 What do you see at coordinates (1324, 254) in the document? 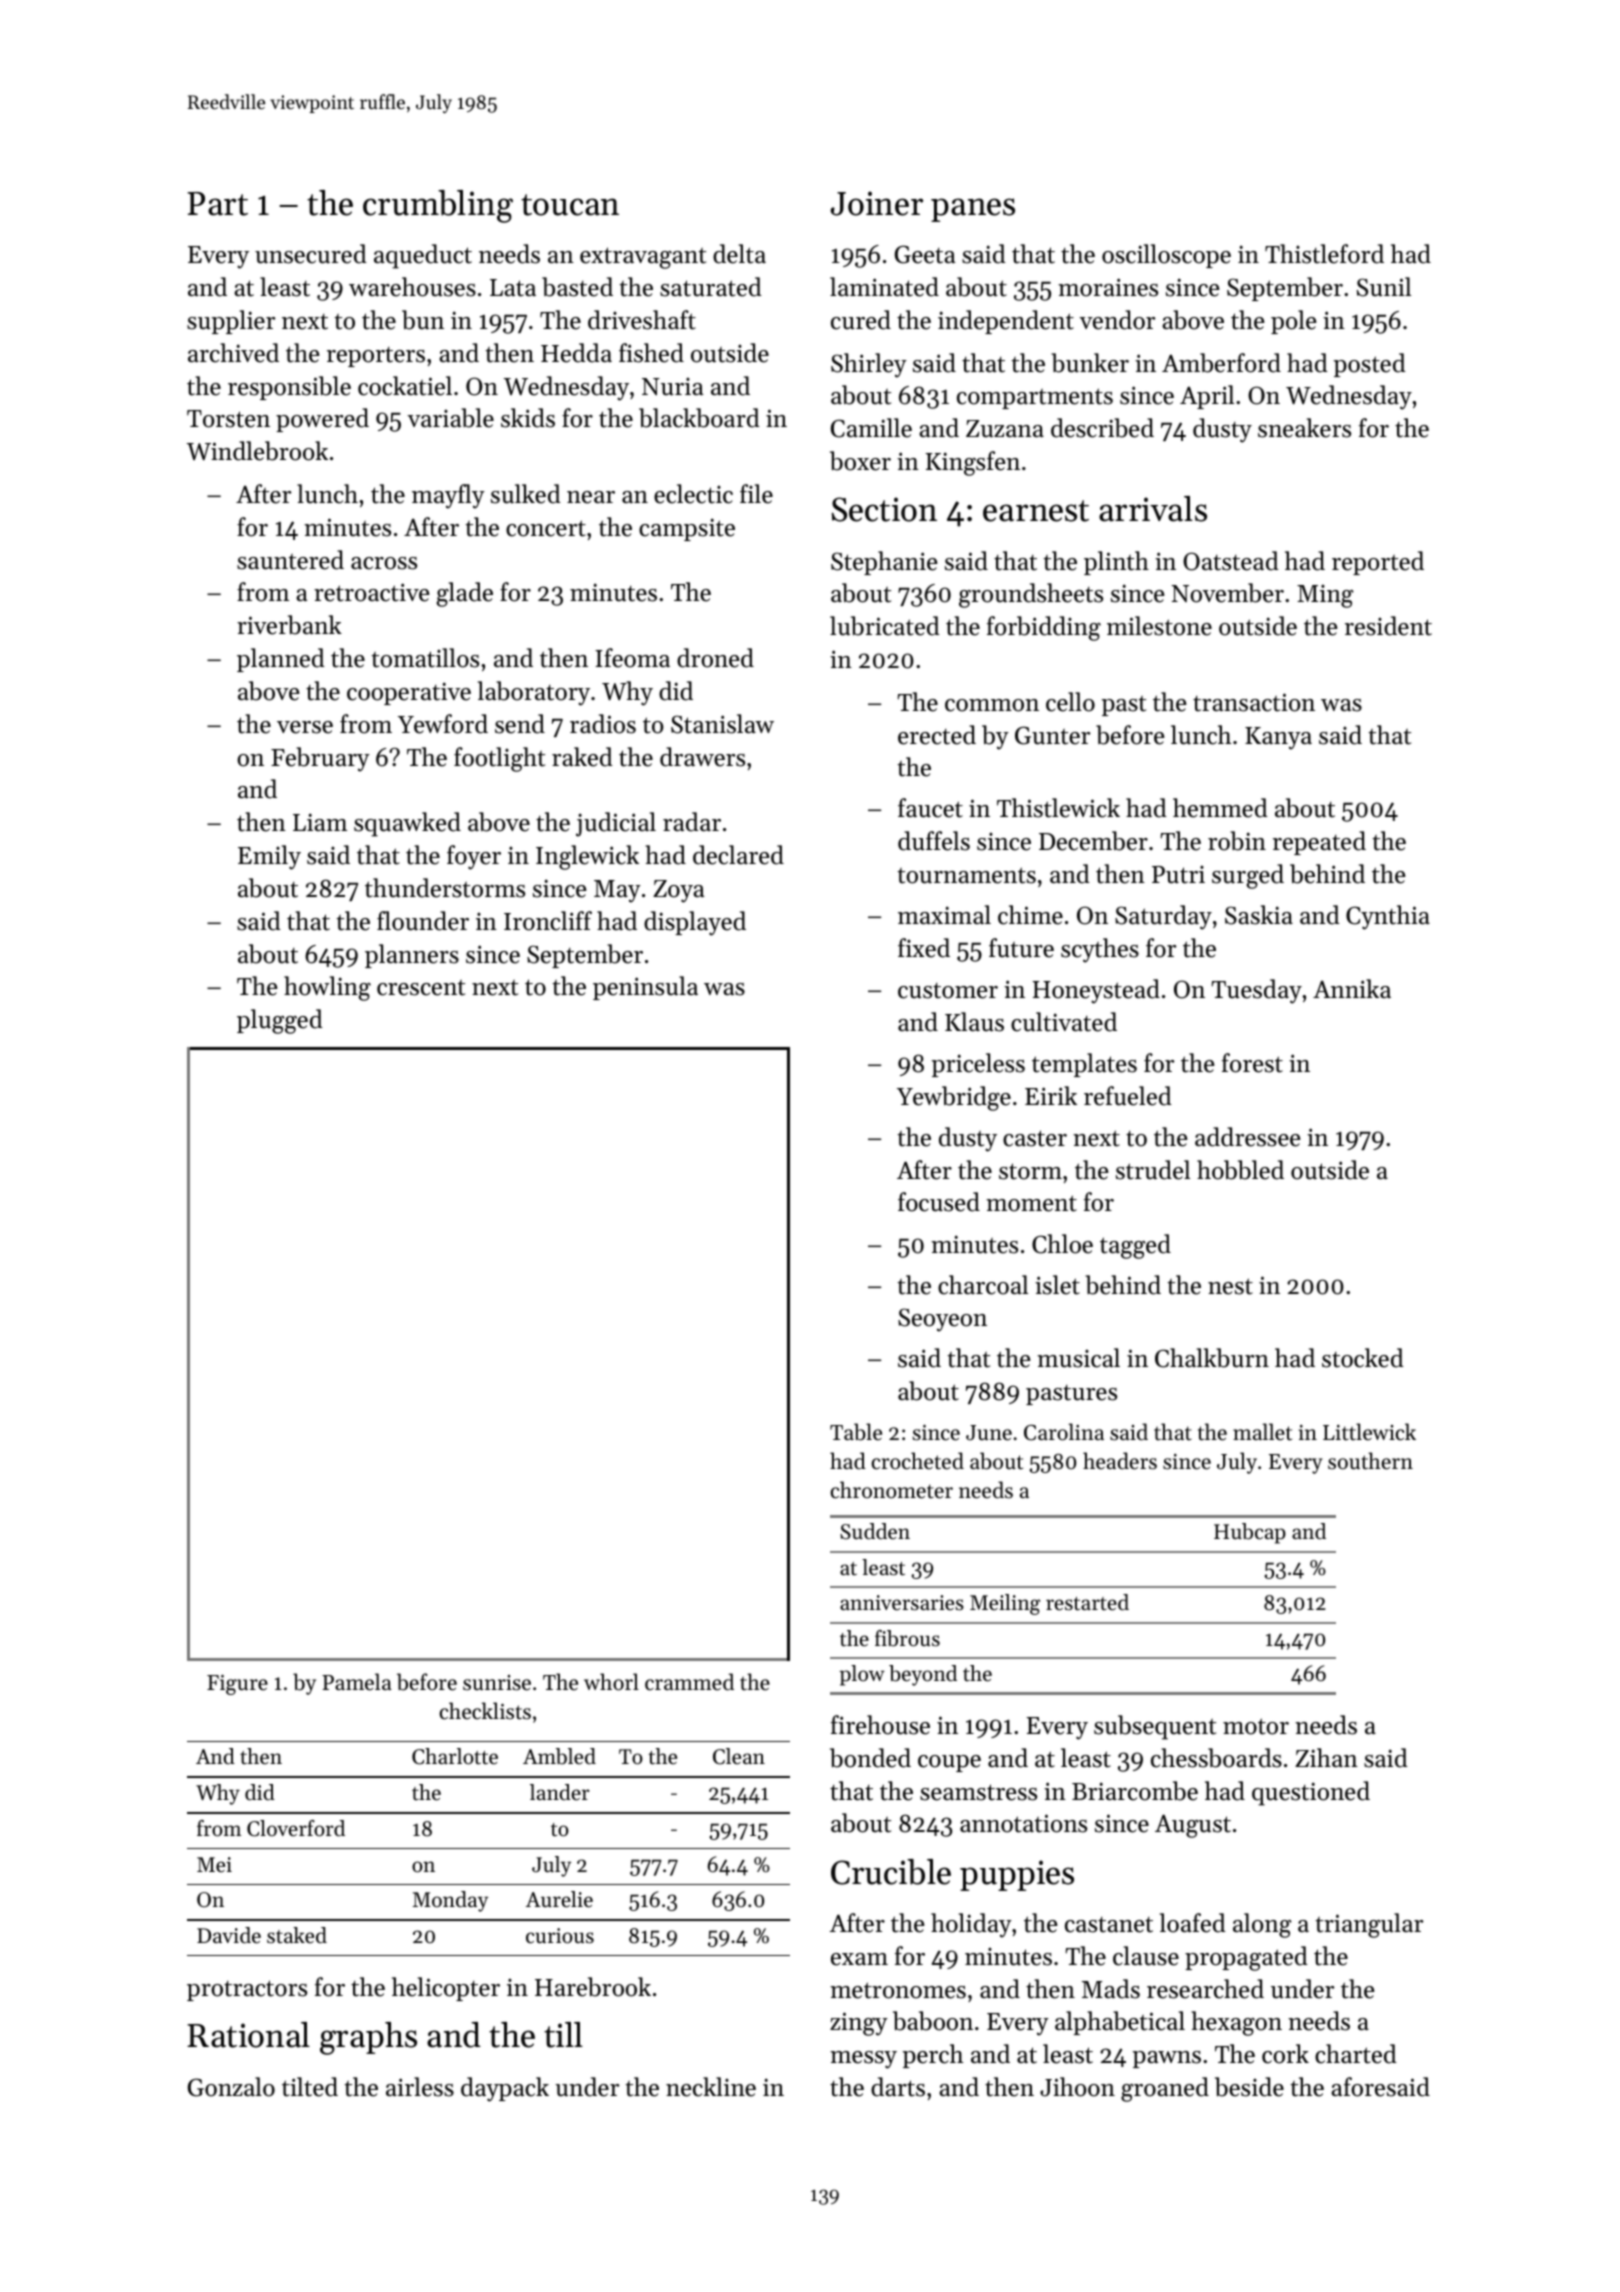
I see `Thistleford` at bounding box center [1324, 254].
